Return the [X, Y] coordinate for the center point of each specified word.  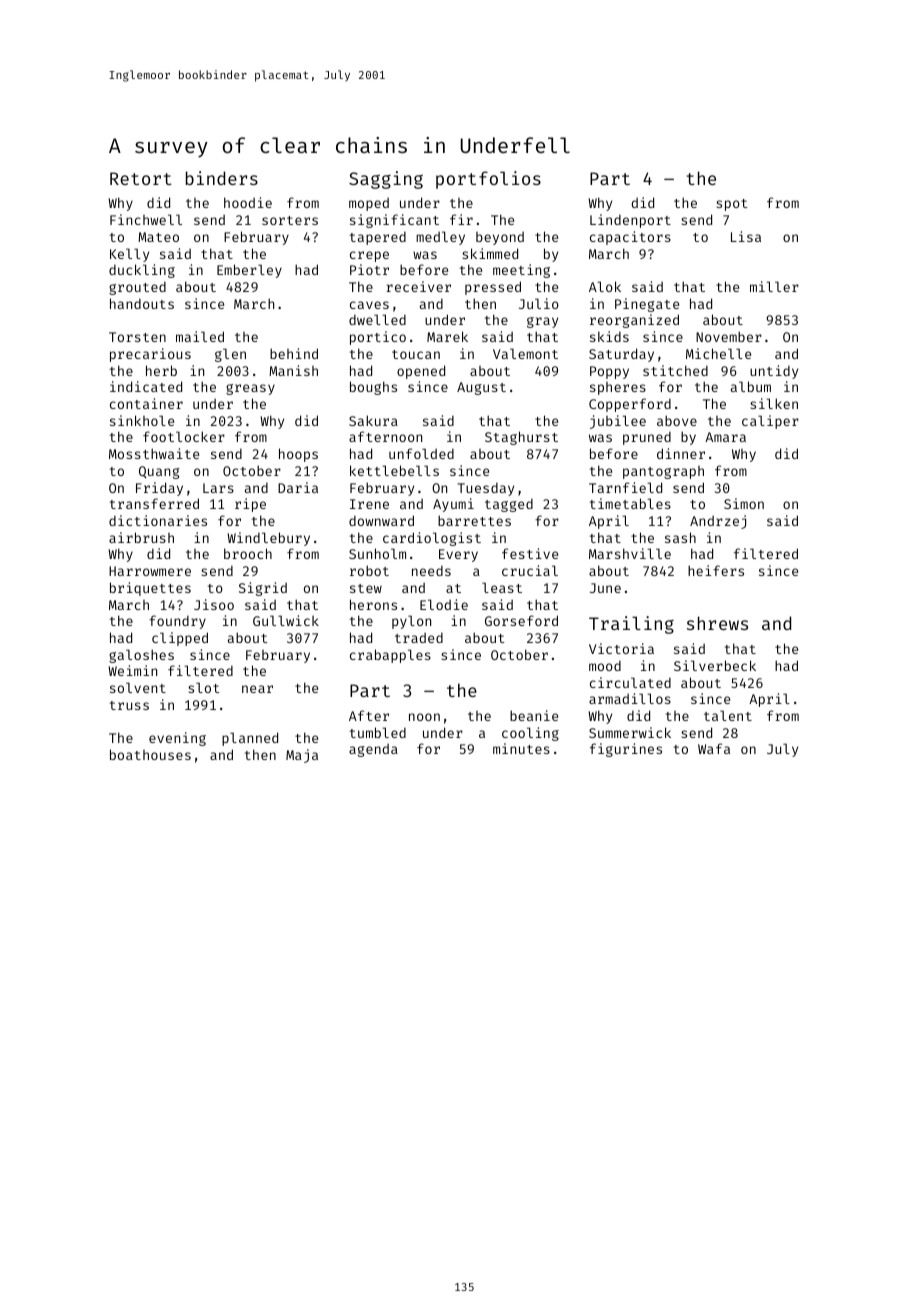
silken [774, 403]
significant [394, 221]
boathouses [150, 754]
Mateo [158, 237]
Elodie [444, 604]
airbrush [141, 537]
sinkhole [142, 420]
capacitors [630, 238]
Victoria [621, 648]
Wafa [714, 748]
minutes [521, 748]
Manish [293, 370]
